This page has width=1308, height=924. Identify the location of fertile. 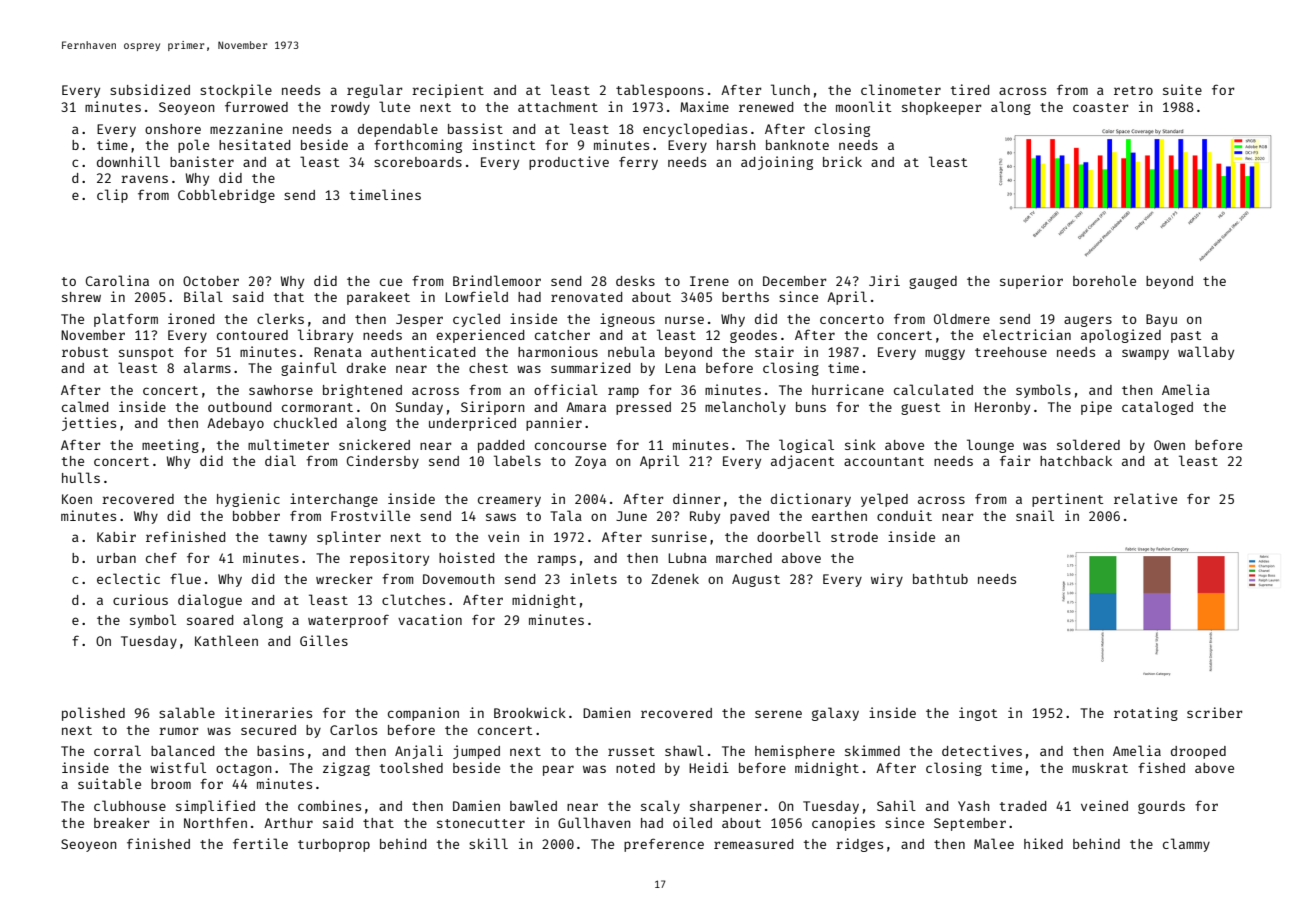
(260, 843).
